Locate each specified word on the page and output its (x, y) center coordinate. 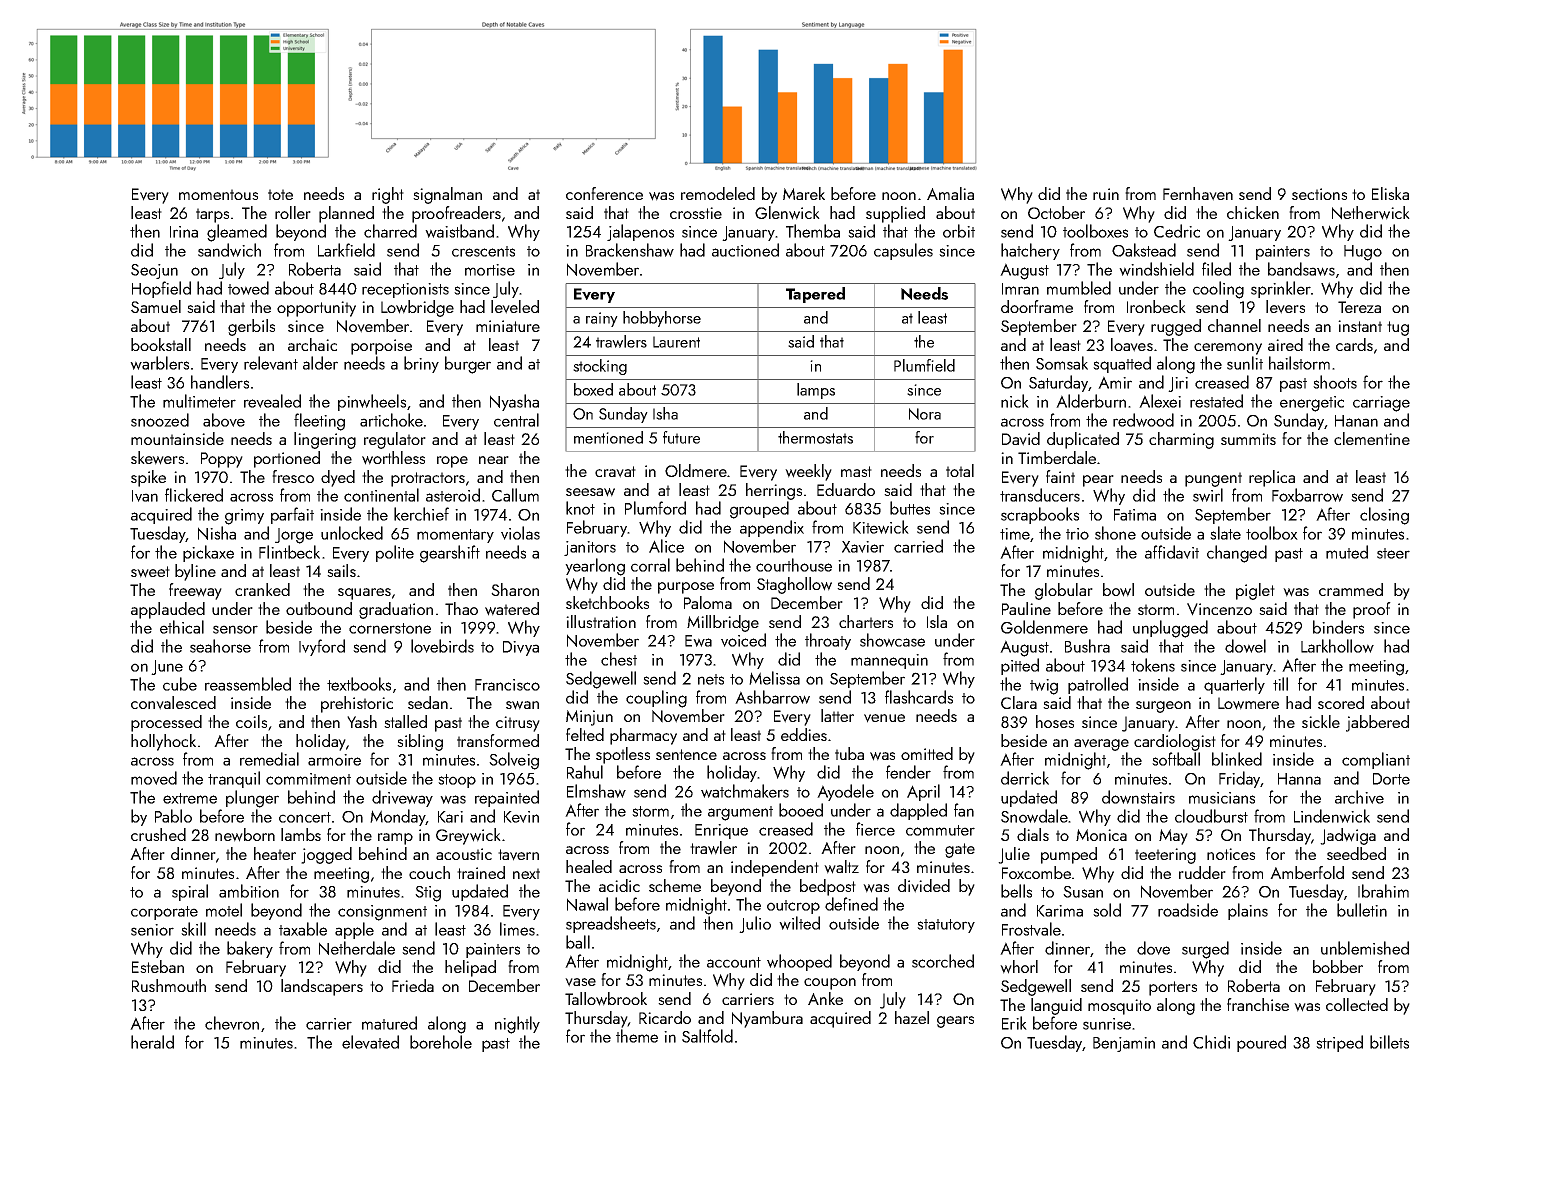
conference (604, 193)
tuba (849, 753)
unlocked (352, 533)
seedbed (1356, 853)
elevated (370, 1042)
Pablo (173, 816)
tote (280, 194)
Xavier (863, 547)
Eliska (1390, 193)
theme (637, 1036)
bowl (1118, 590)
